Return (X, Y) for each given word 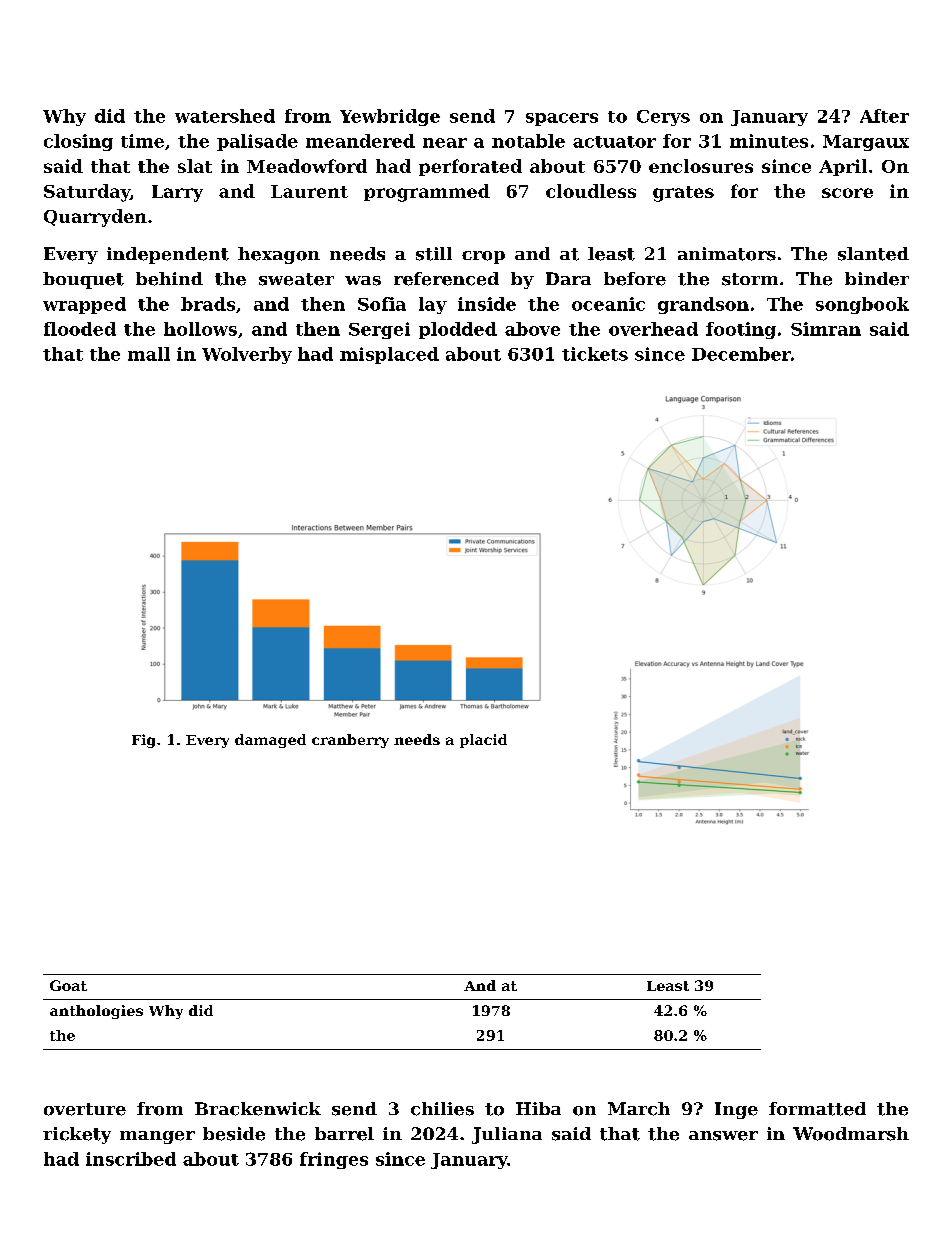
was (363, 281)
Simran (826, 329)
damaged (270, 741)
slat (195, 166)
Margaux (866, 143)
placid (483, 741)
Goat (68, 985)
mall (149, 354)
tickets (595, 354)
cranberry (350, 741)
